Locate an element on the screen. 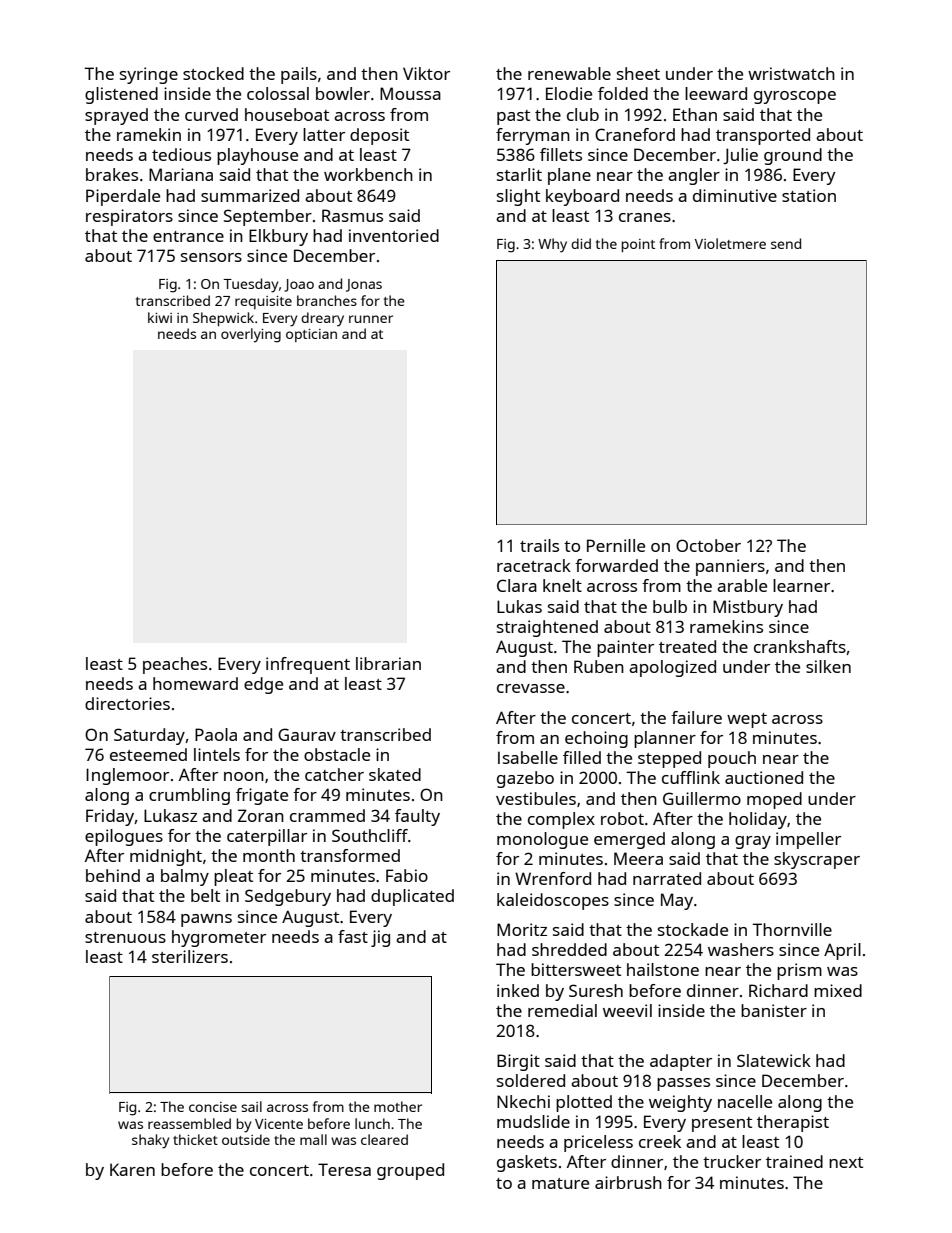 This screenshot has height=1233, width=952. treated is located at coordinates (687, 646).
